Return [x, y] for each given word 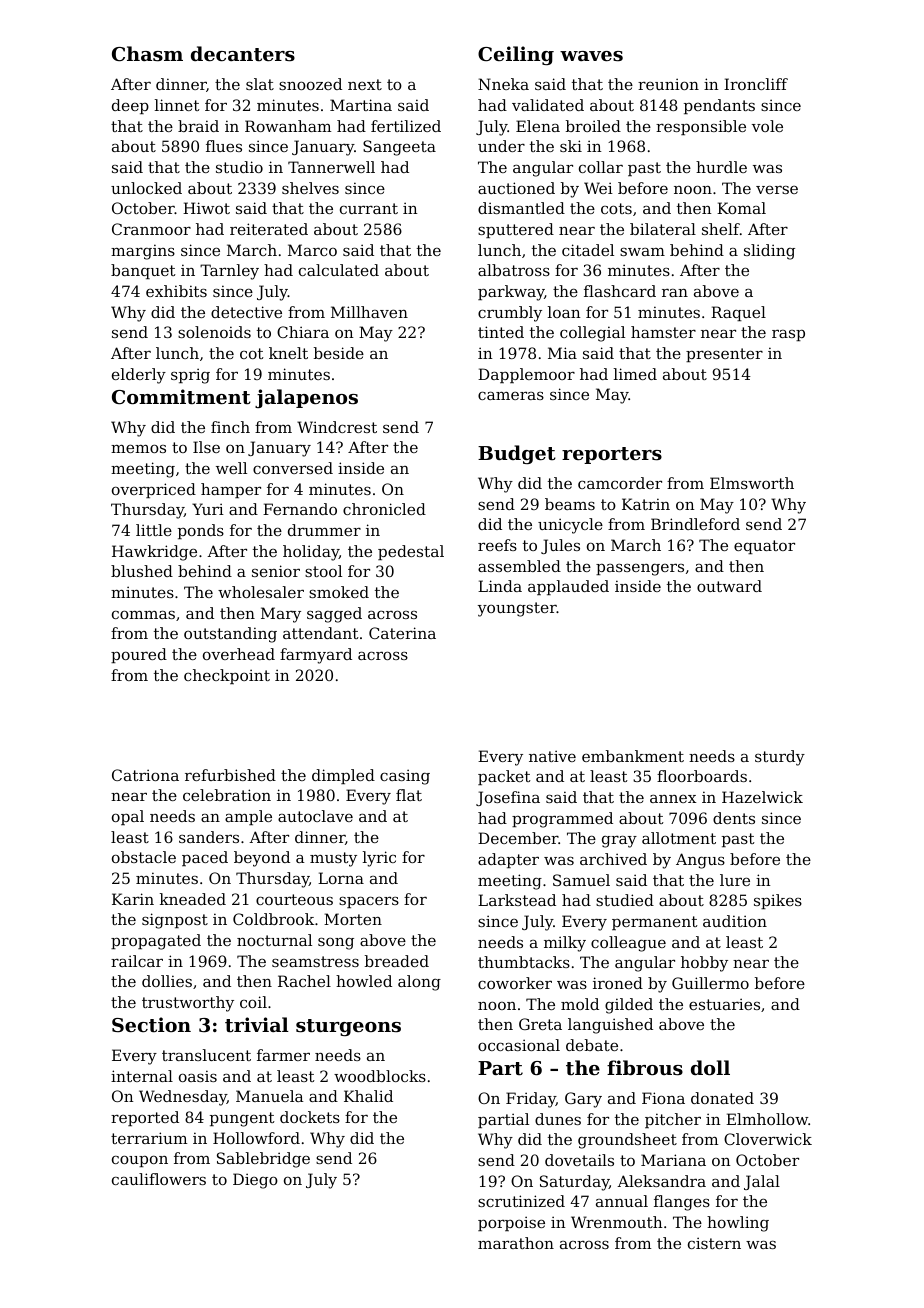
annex [673, 799]
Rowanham [288, 126]
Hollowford [256, 1138]
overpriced [154, 490]
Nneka [503, 84]
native [552, 756]
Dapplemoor [526, 375]
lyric [379, 859]
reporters [612, 455]
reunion [668, 84]
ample [248, 817]
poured [139, 655]
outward [729, 586]
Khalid [368, 1096]
